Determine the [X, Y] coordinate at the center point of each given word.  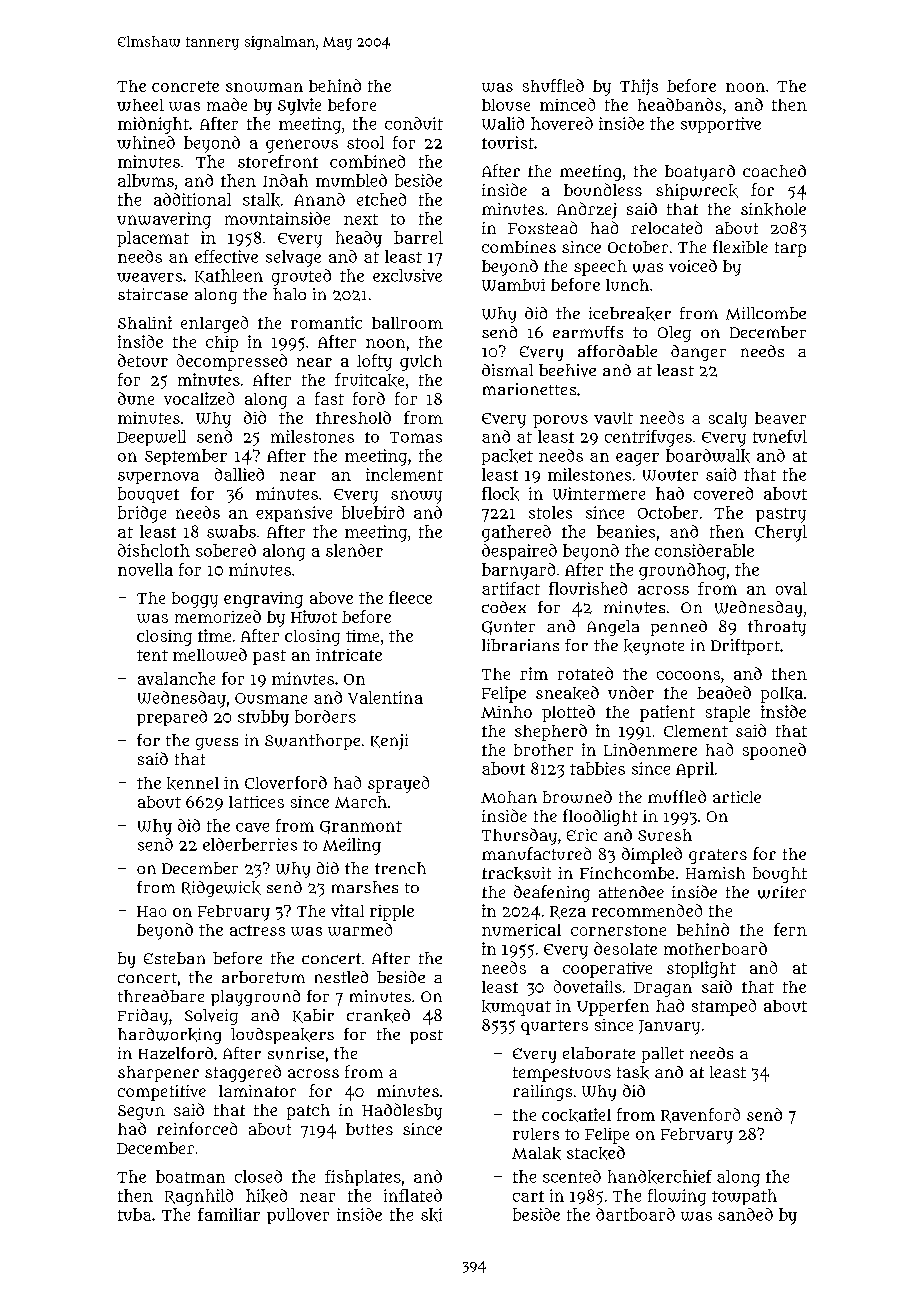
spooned [774, 751]
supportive [721, 125]
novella [145, 569]
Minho [506, 712]
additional [192, 199]
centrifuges [648, 438]
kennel [193, 783]
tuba [134, 1214]
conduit [414, 123]
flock [500, 494]
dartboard [635, 1214]
